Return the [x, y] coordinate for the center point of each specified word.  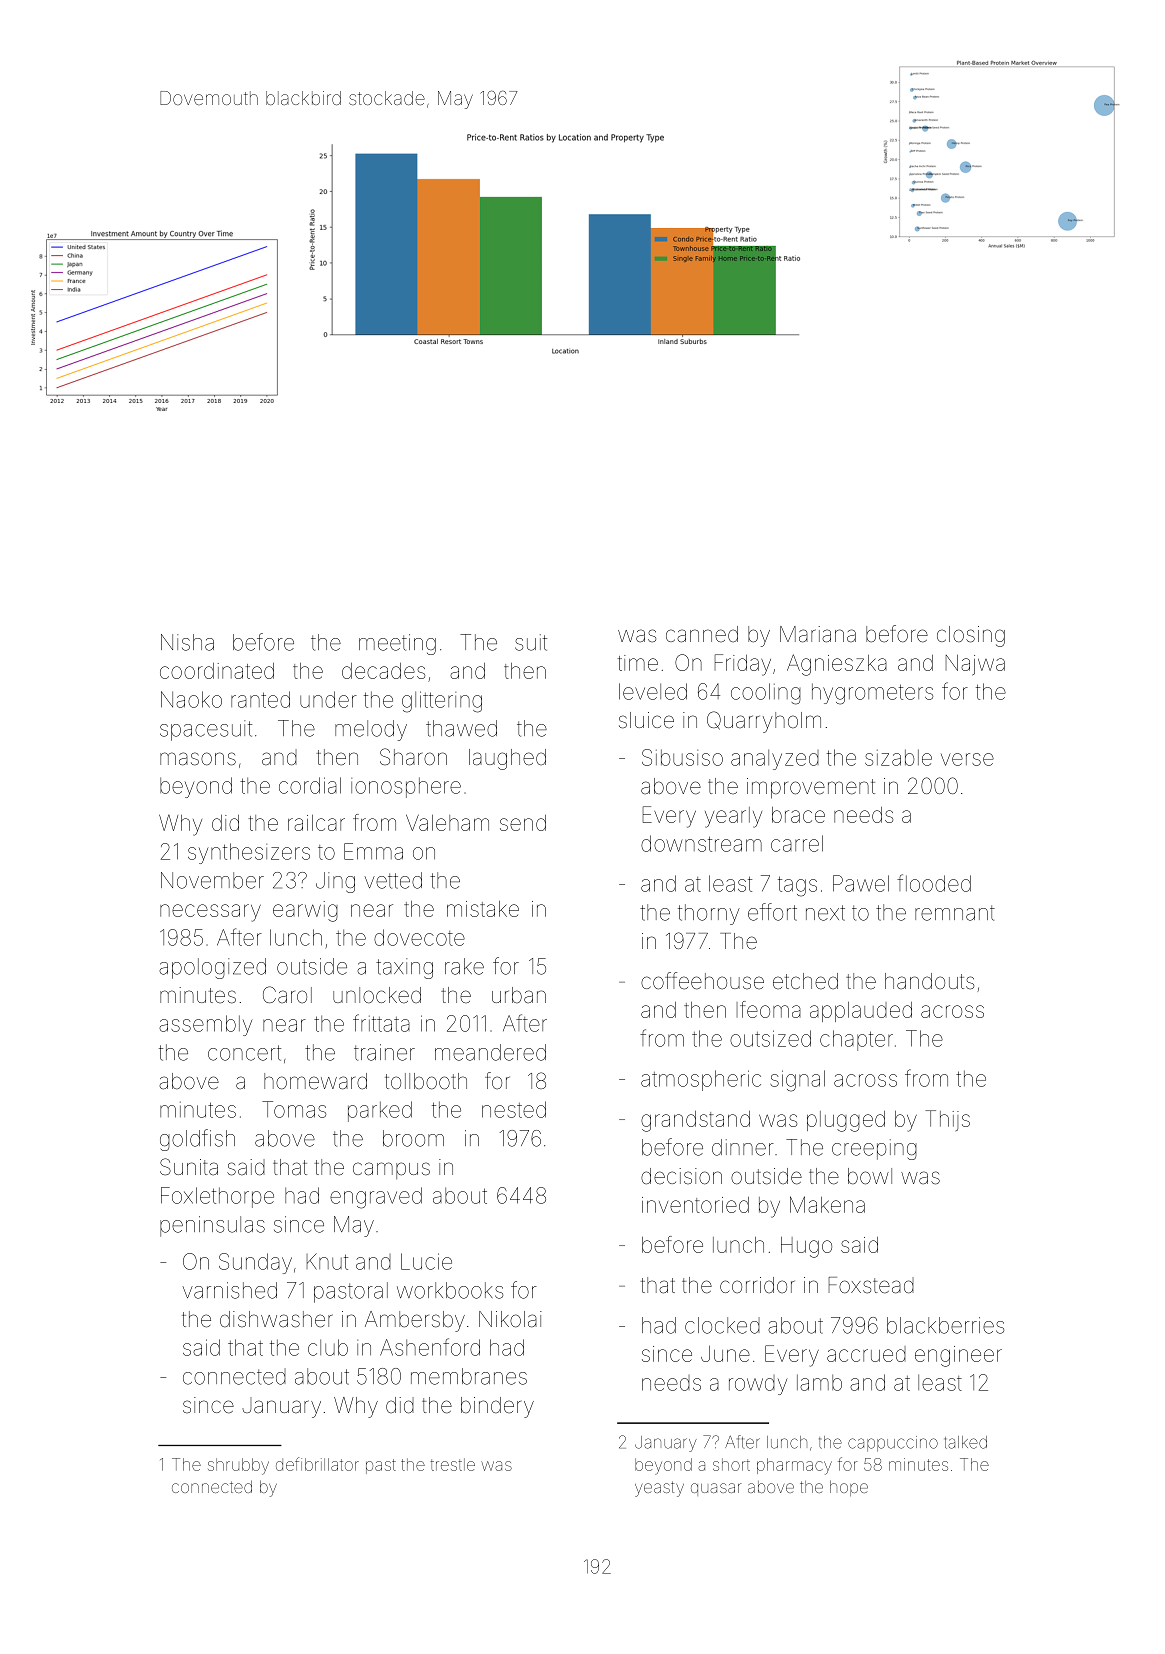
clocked [722, 1325]
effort [772, 912]
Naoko [191, 699]
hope [849, 1488]
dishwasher [276, 1319]
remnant [955, 913]
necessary [210, 913]
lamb [819, 1382]
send [523, 823]
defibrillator [317, 1464]
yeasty [659, 1489]
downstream [701, 843]
